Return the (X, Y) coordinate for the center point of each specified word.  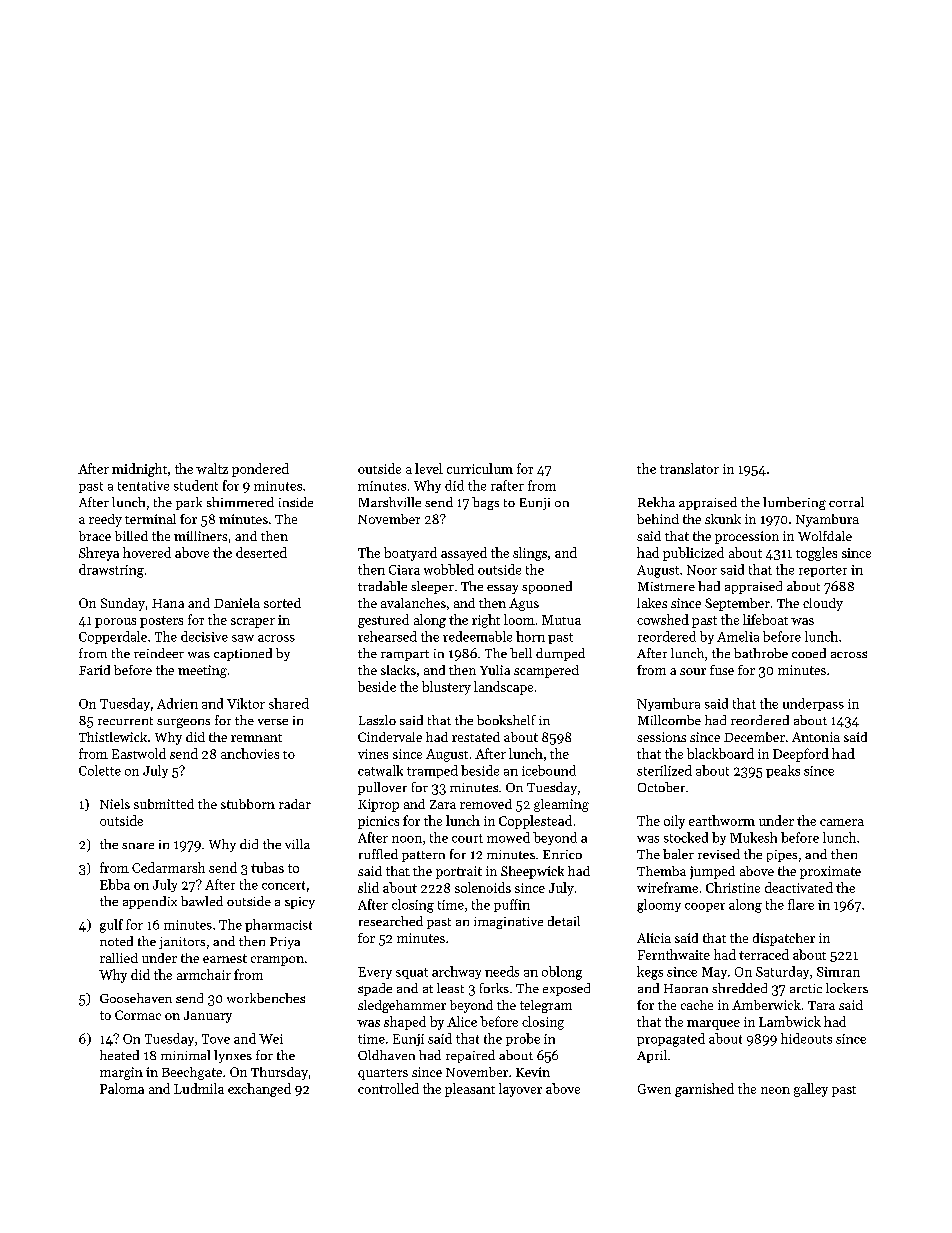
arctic (806, 988)
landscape (503, 688)
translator (689, 468)
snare (138, 846)
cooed (809, 653)
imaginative (508, 923)
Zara (443, 804)
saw (243, 638)
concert (283, 885)
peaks (783, 771)
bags (485, 503)
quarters (383, 1074)
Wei (271, 1039)
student (196, 485)
